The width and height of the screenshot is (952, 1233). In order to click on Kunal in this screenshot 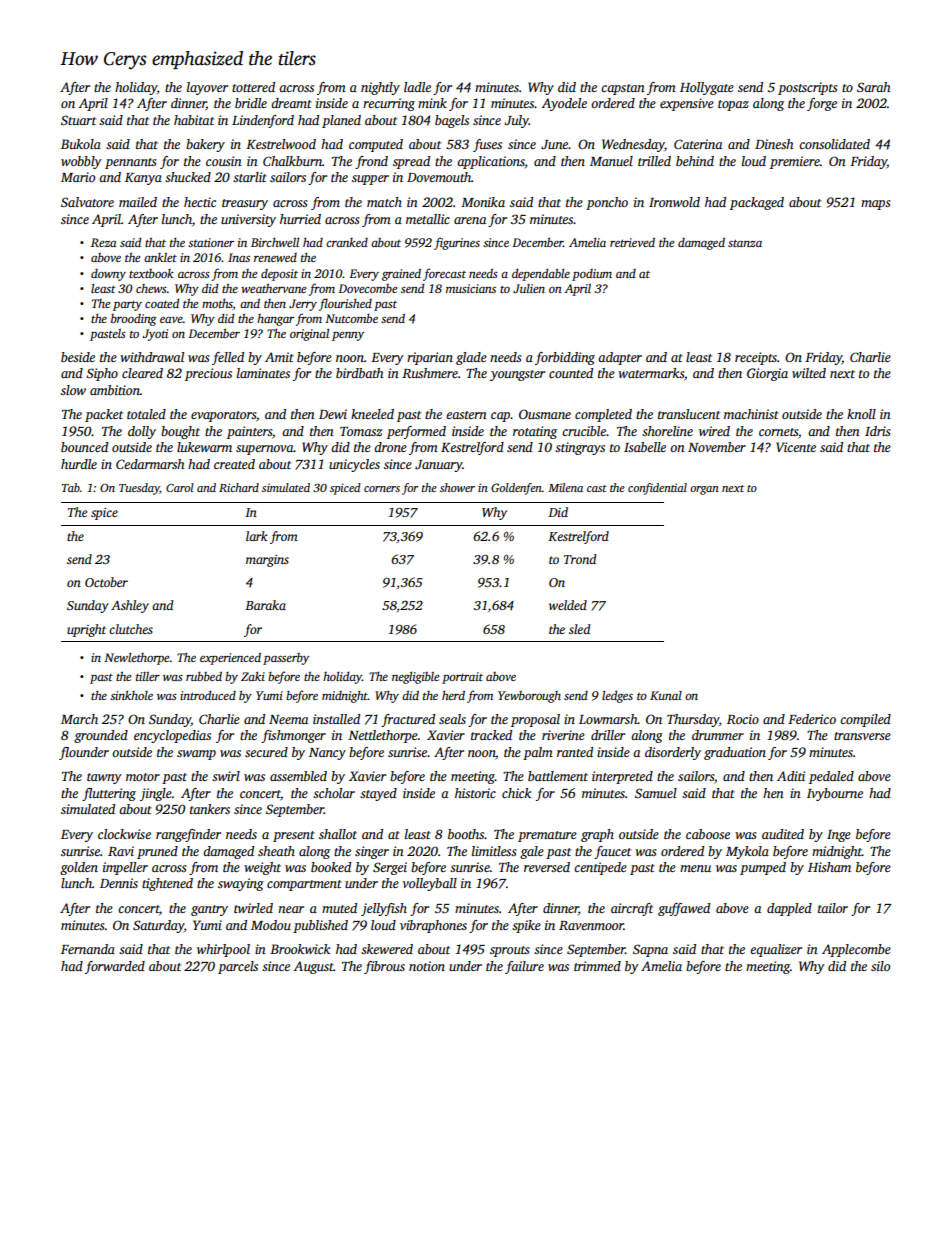, I will do `click(666, 695)`.
